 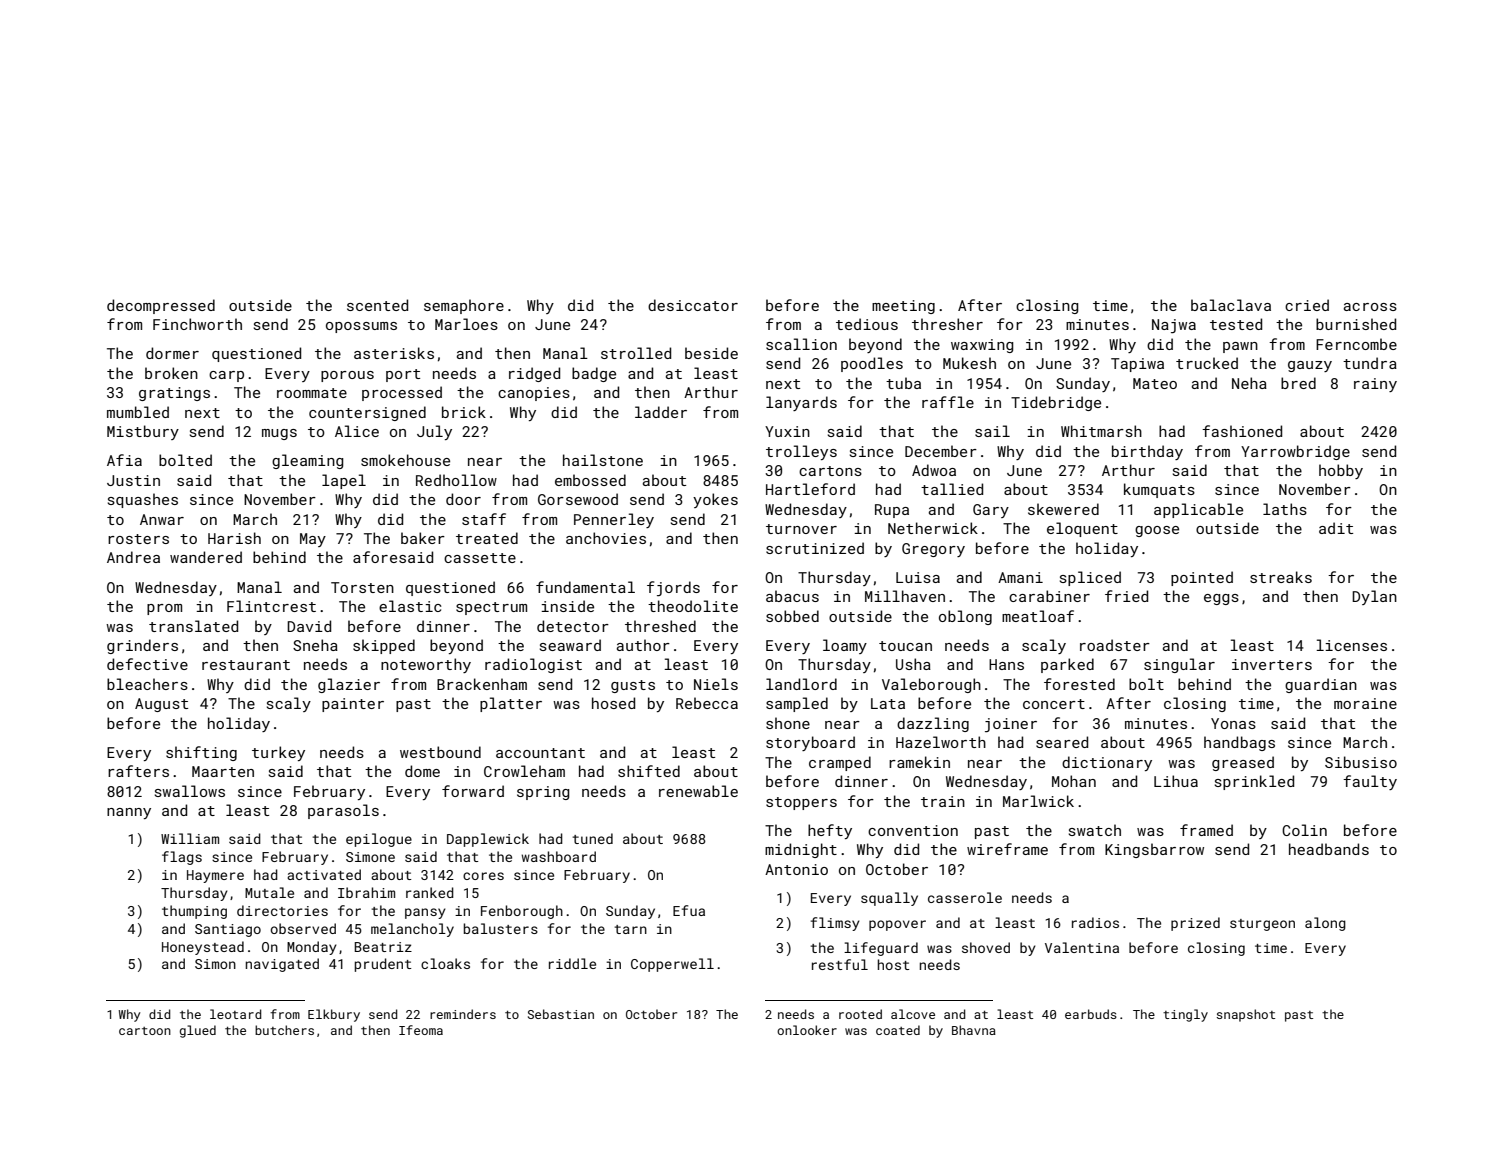 What do you see at coordinates (353, 705) in the screenshot?
I see `painter` at bounding box center [353, 705].
